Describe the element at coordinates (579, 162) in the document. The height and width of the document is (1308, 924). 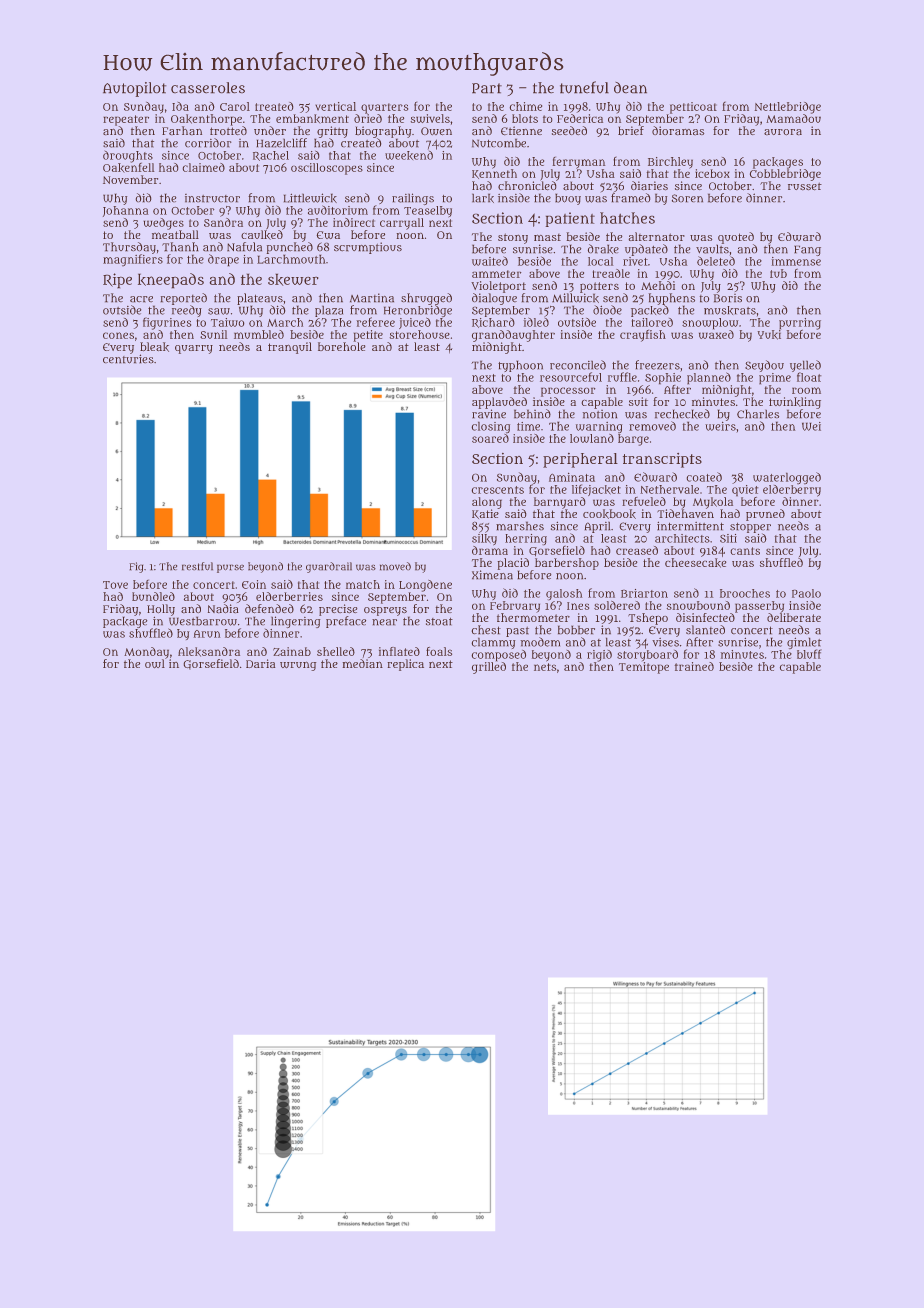
I see `ferryman` at that location.
